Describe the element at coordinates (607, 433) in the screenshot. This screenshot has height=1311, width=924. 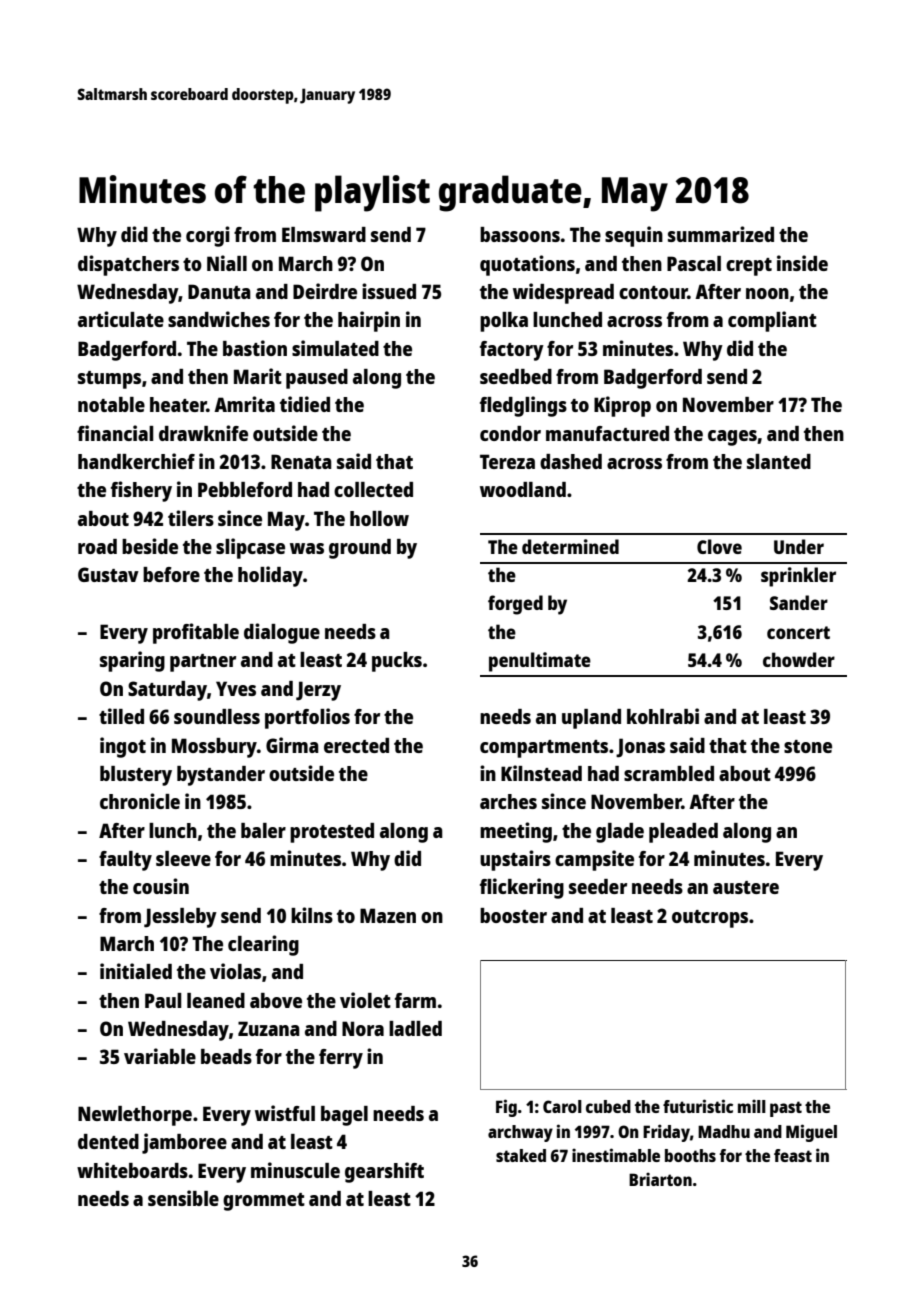
I see `manufactured` at that location.
